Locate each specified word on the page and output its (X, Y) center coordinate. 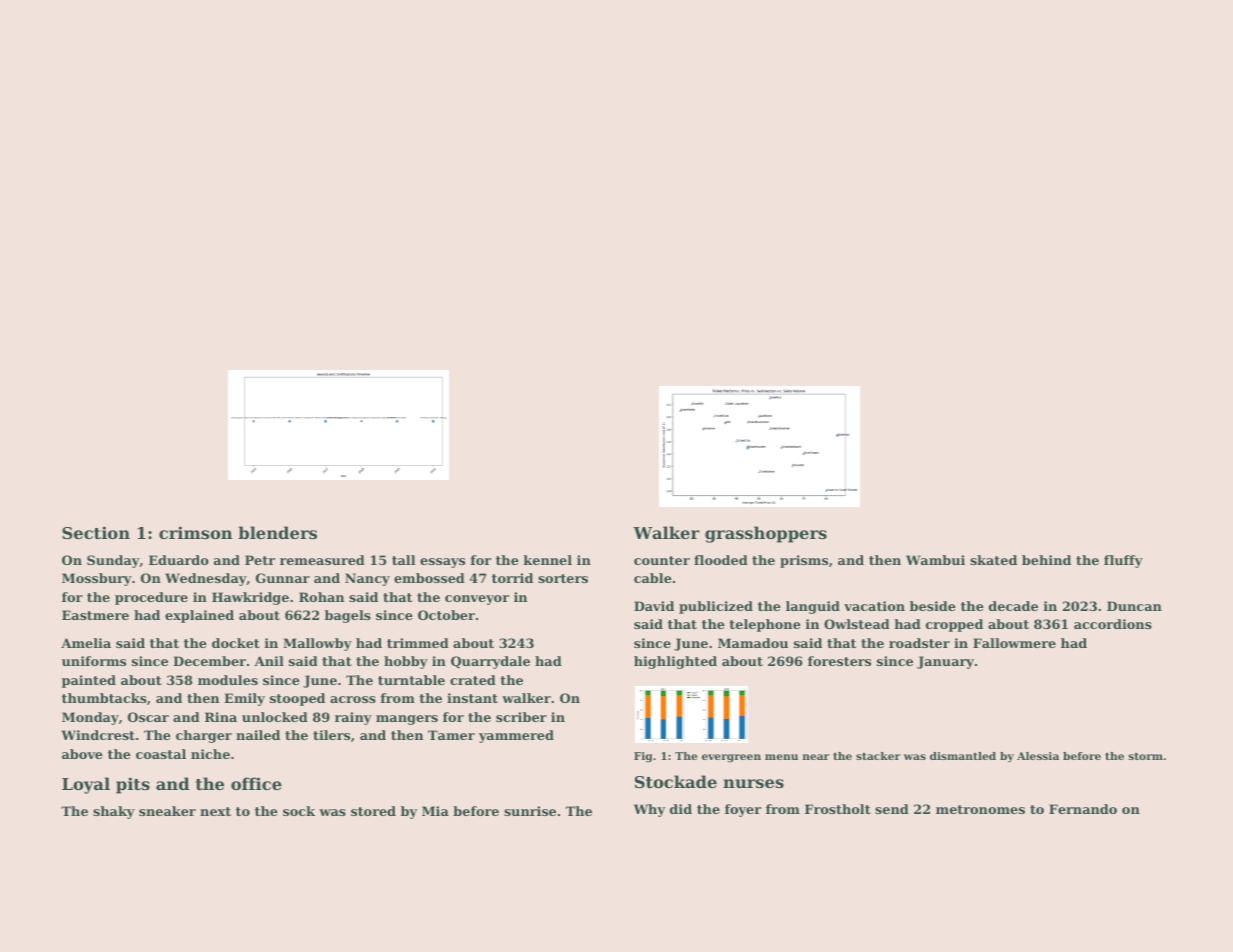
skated (993, 560)
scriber (521, 717)
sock (299, 811)
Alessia (1038, 756)
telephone (765, 625)
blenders (277, 532)
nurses (753, 783)
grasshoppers (766, 534)
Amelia (86, 643)
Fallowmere (1014, 643)
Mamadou (753, 643)
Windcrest (98, 735)
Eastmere (95, 615)
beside (933, 606)
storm (1146, 756)
